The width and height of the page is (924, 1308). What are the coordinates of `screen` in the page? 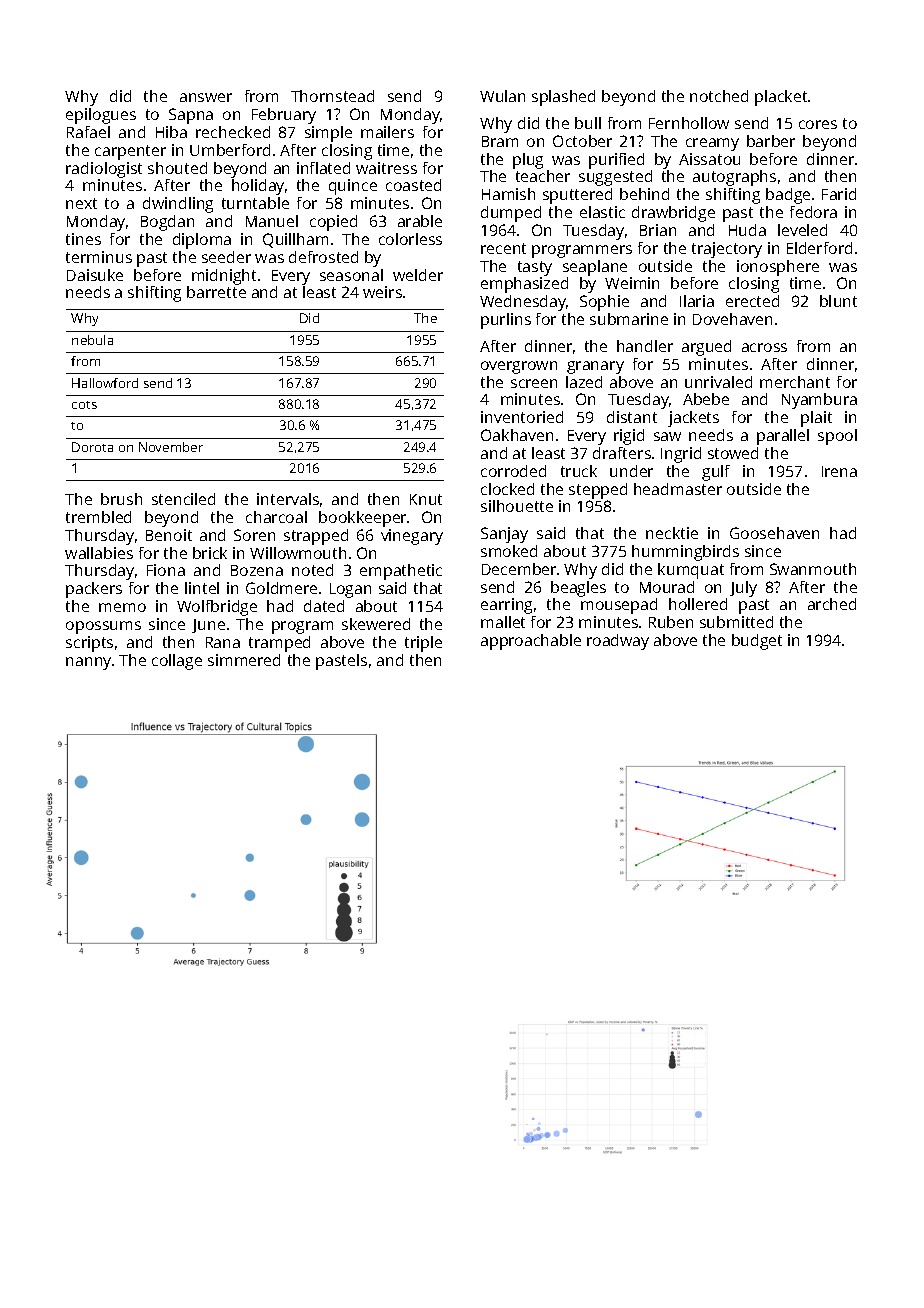 It's located at (534, 383).
